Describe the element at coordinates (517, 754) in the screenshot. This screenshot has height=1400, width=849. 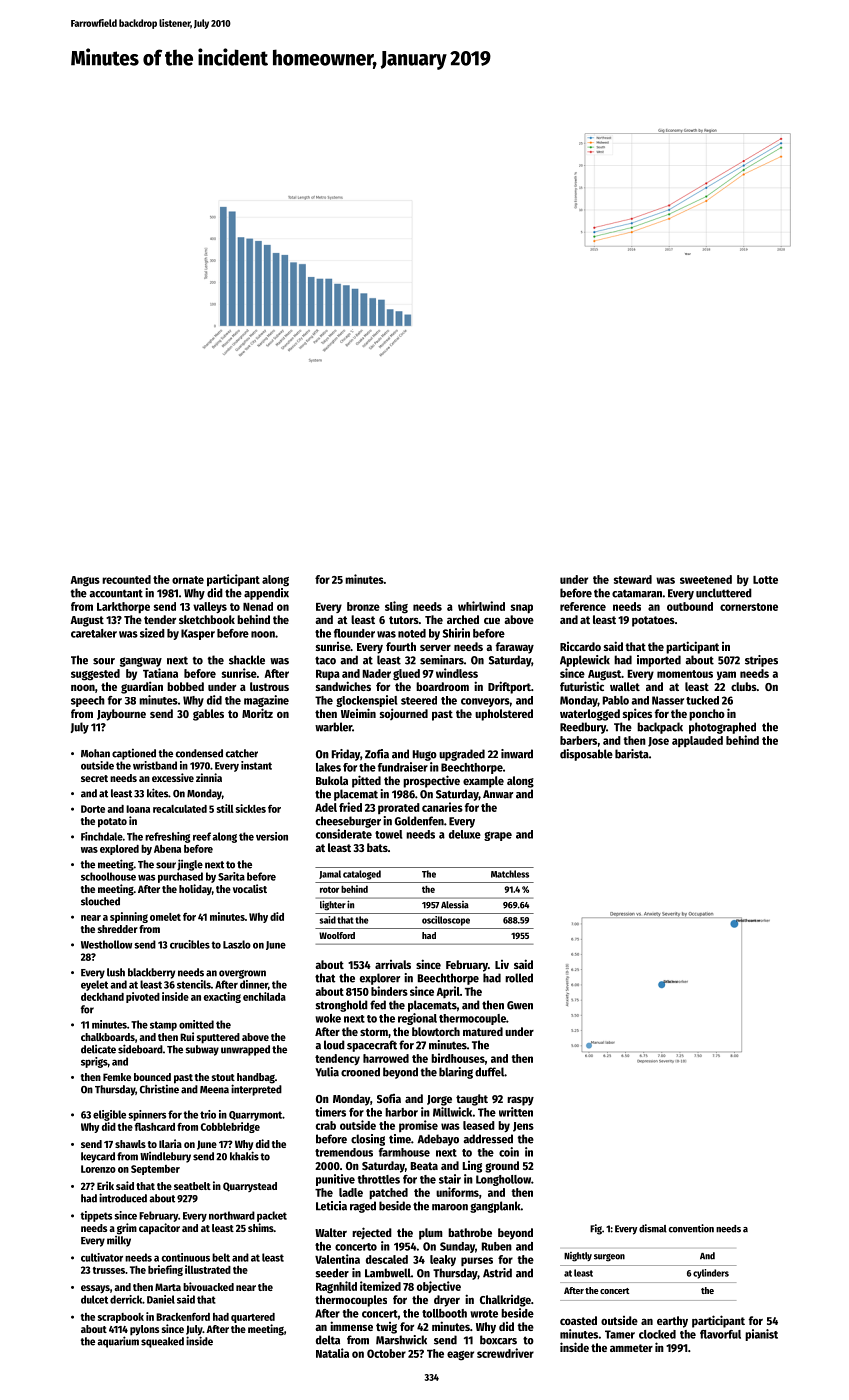
I see `inward` at that location.
